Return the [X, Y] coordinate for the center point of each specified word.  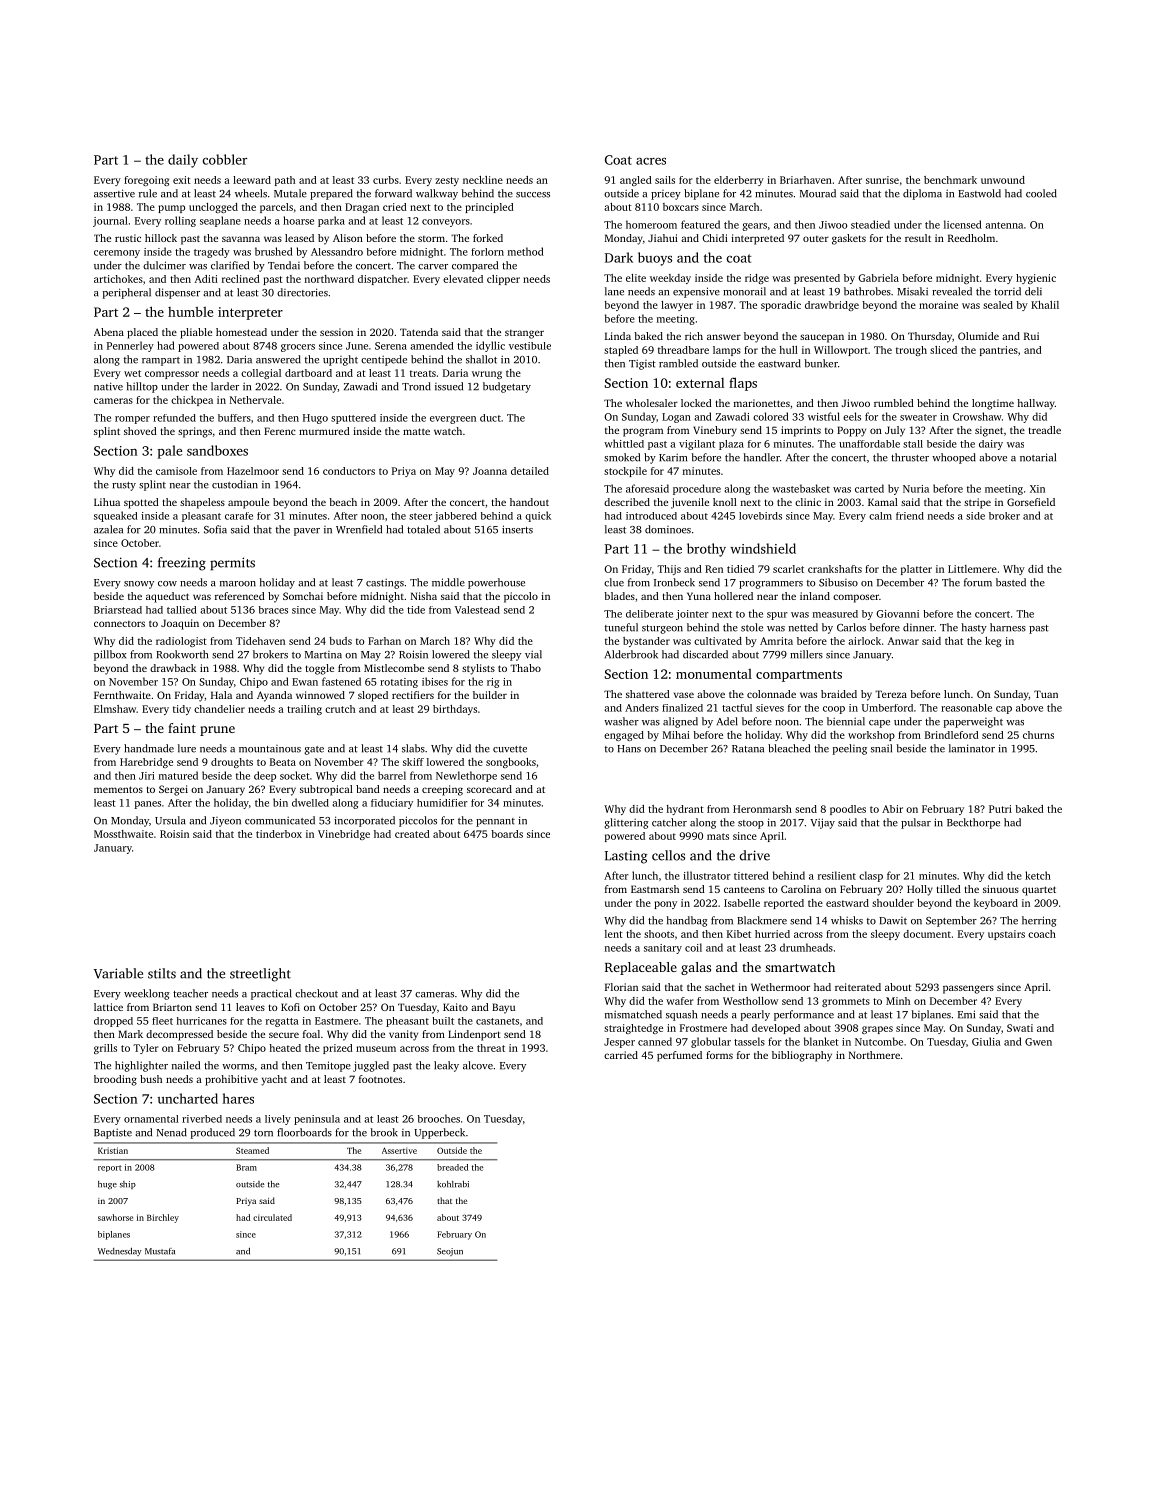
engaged [624, 736]
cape [879, 724]
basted [1011, 582]
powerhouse [496, 583]
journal [110, 221]
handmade [149, 748]
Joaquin [180, 624]
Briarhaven [806, 180]
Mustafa [160, 1251]
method [526, 251]
